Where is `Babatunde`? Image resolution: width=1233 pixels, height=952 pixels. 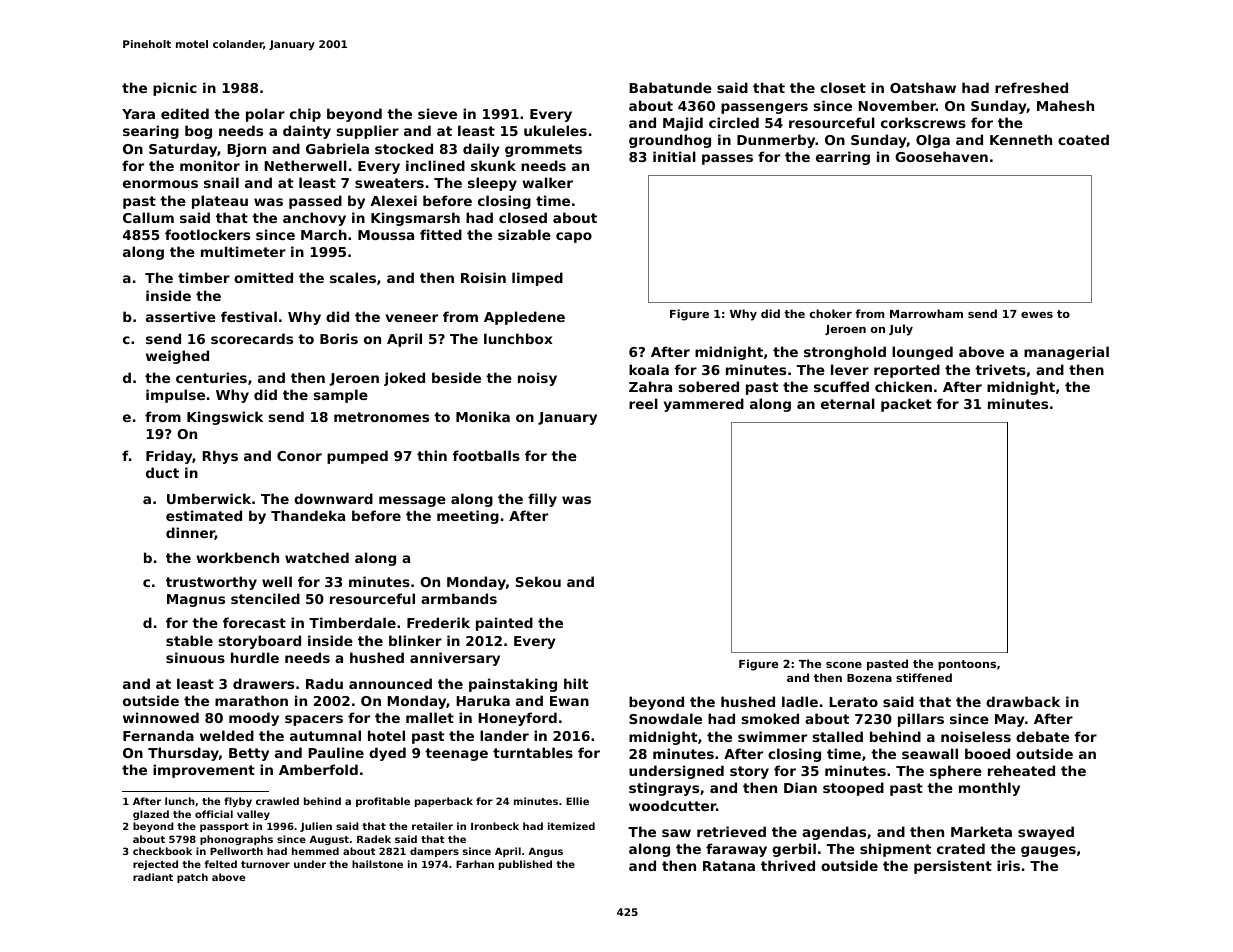
Babatunde is located at coordinates (670, 87).
